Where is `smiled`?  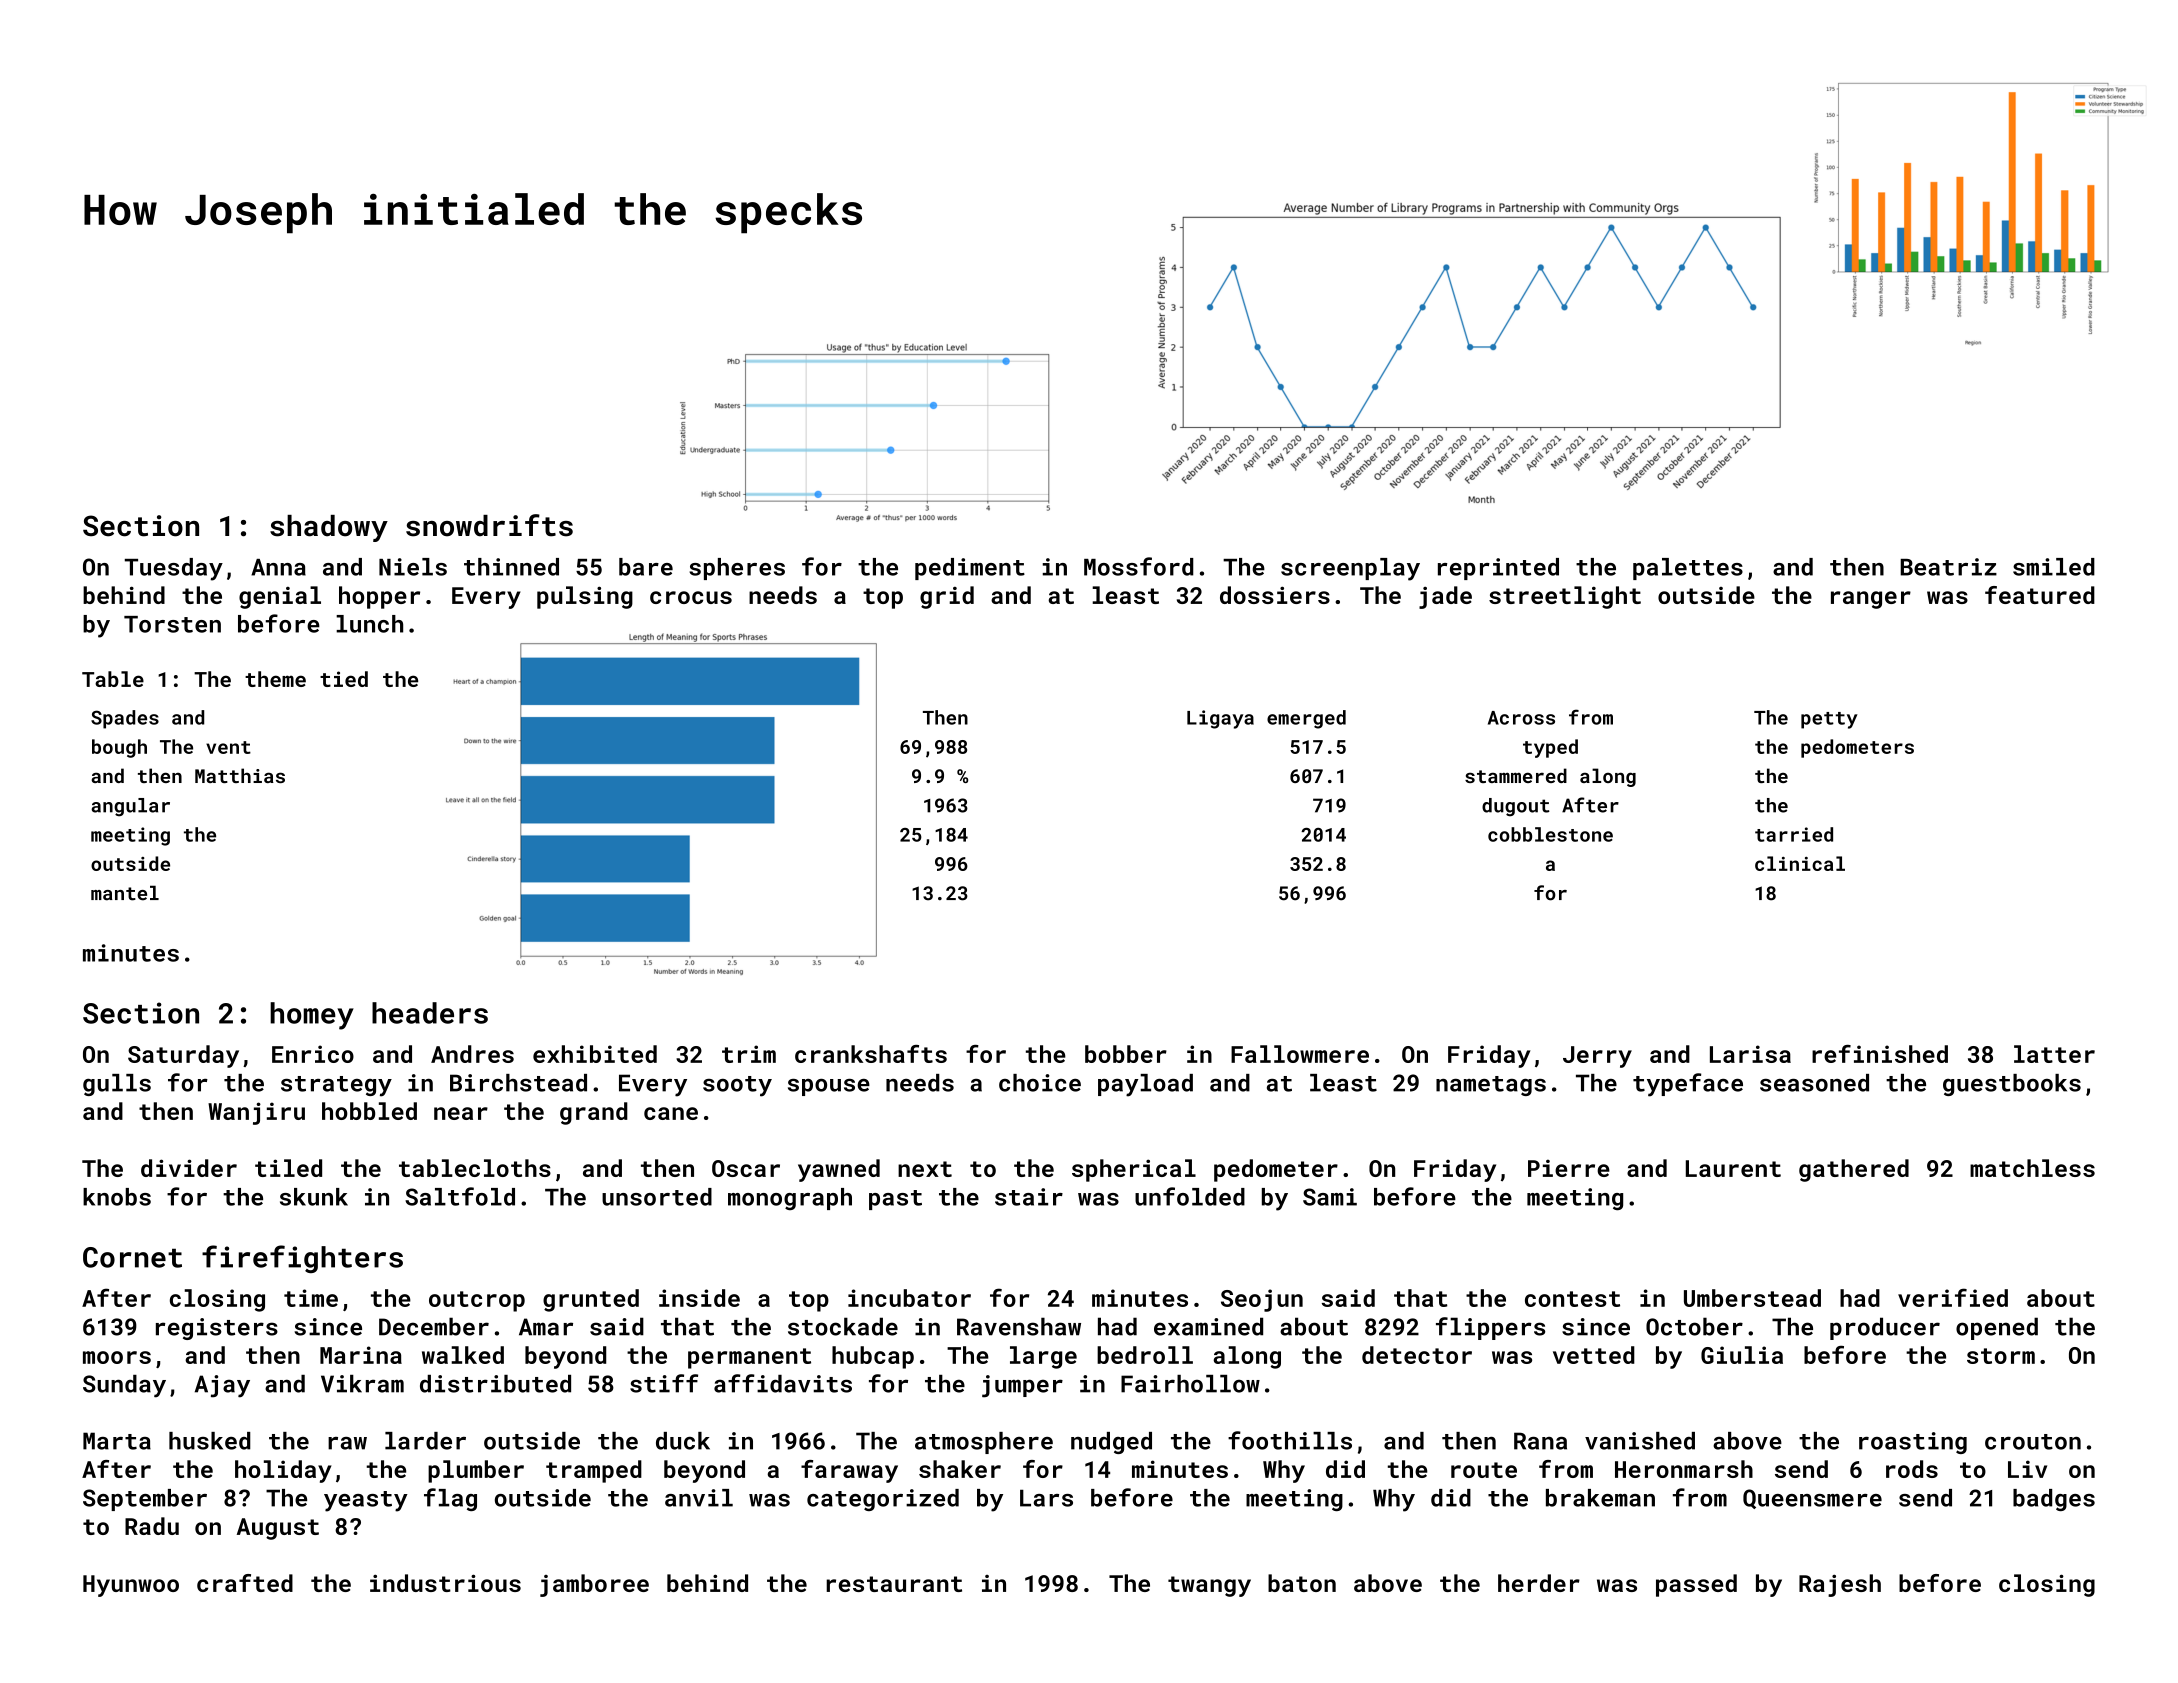
smiled is located at coordinates (2054, 567).
